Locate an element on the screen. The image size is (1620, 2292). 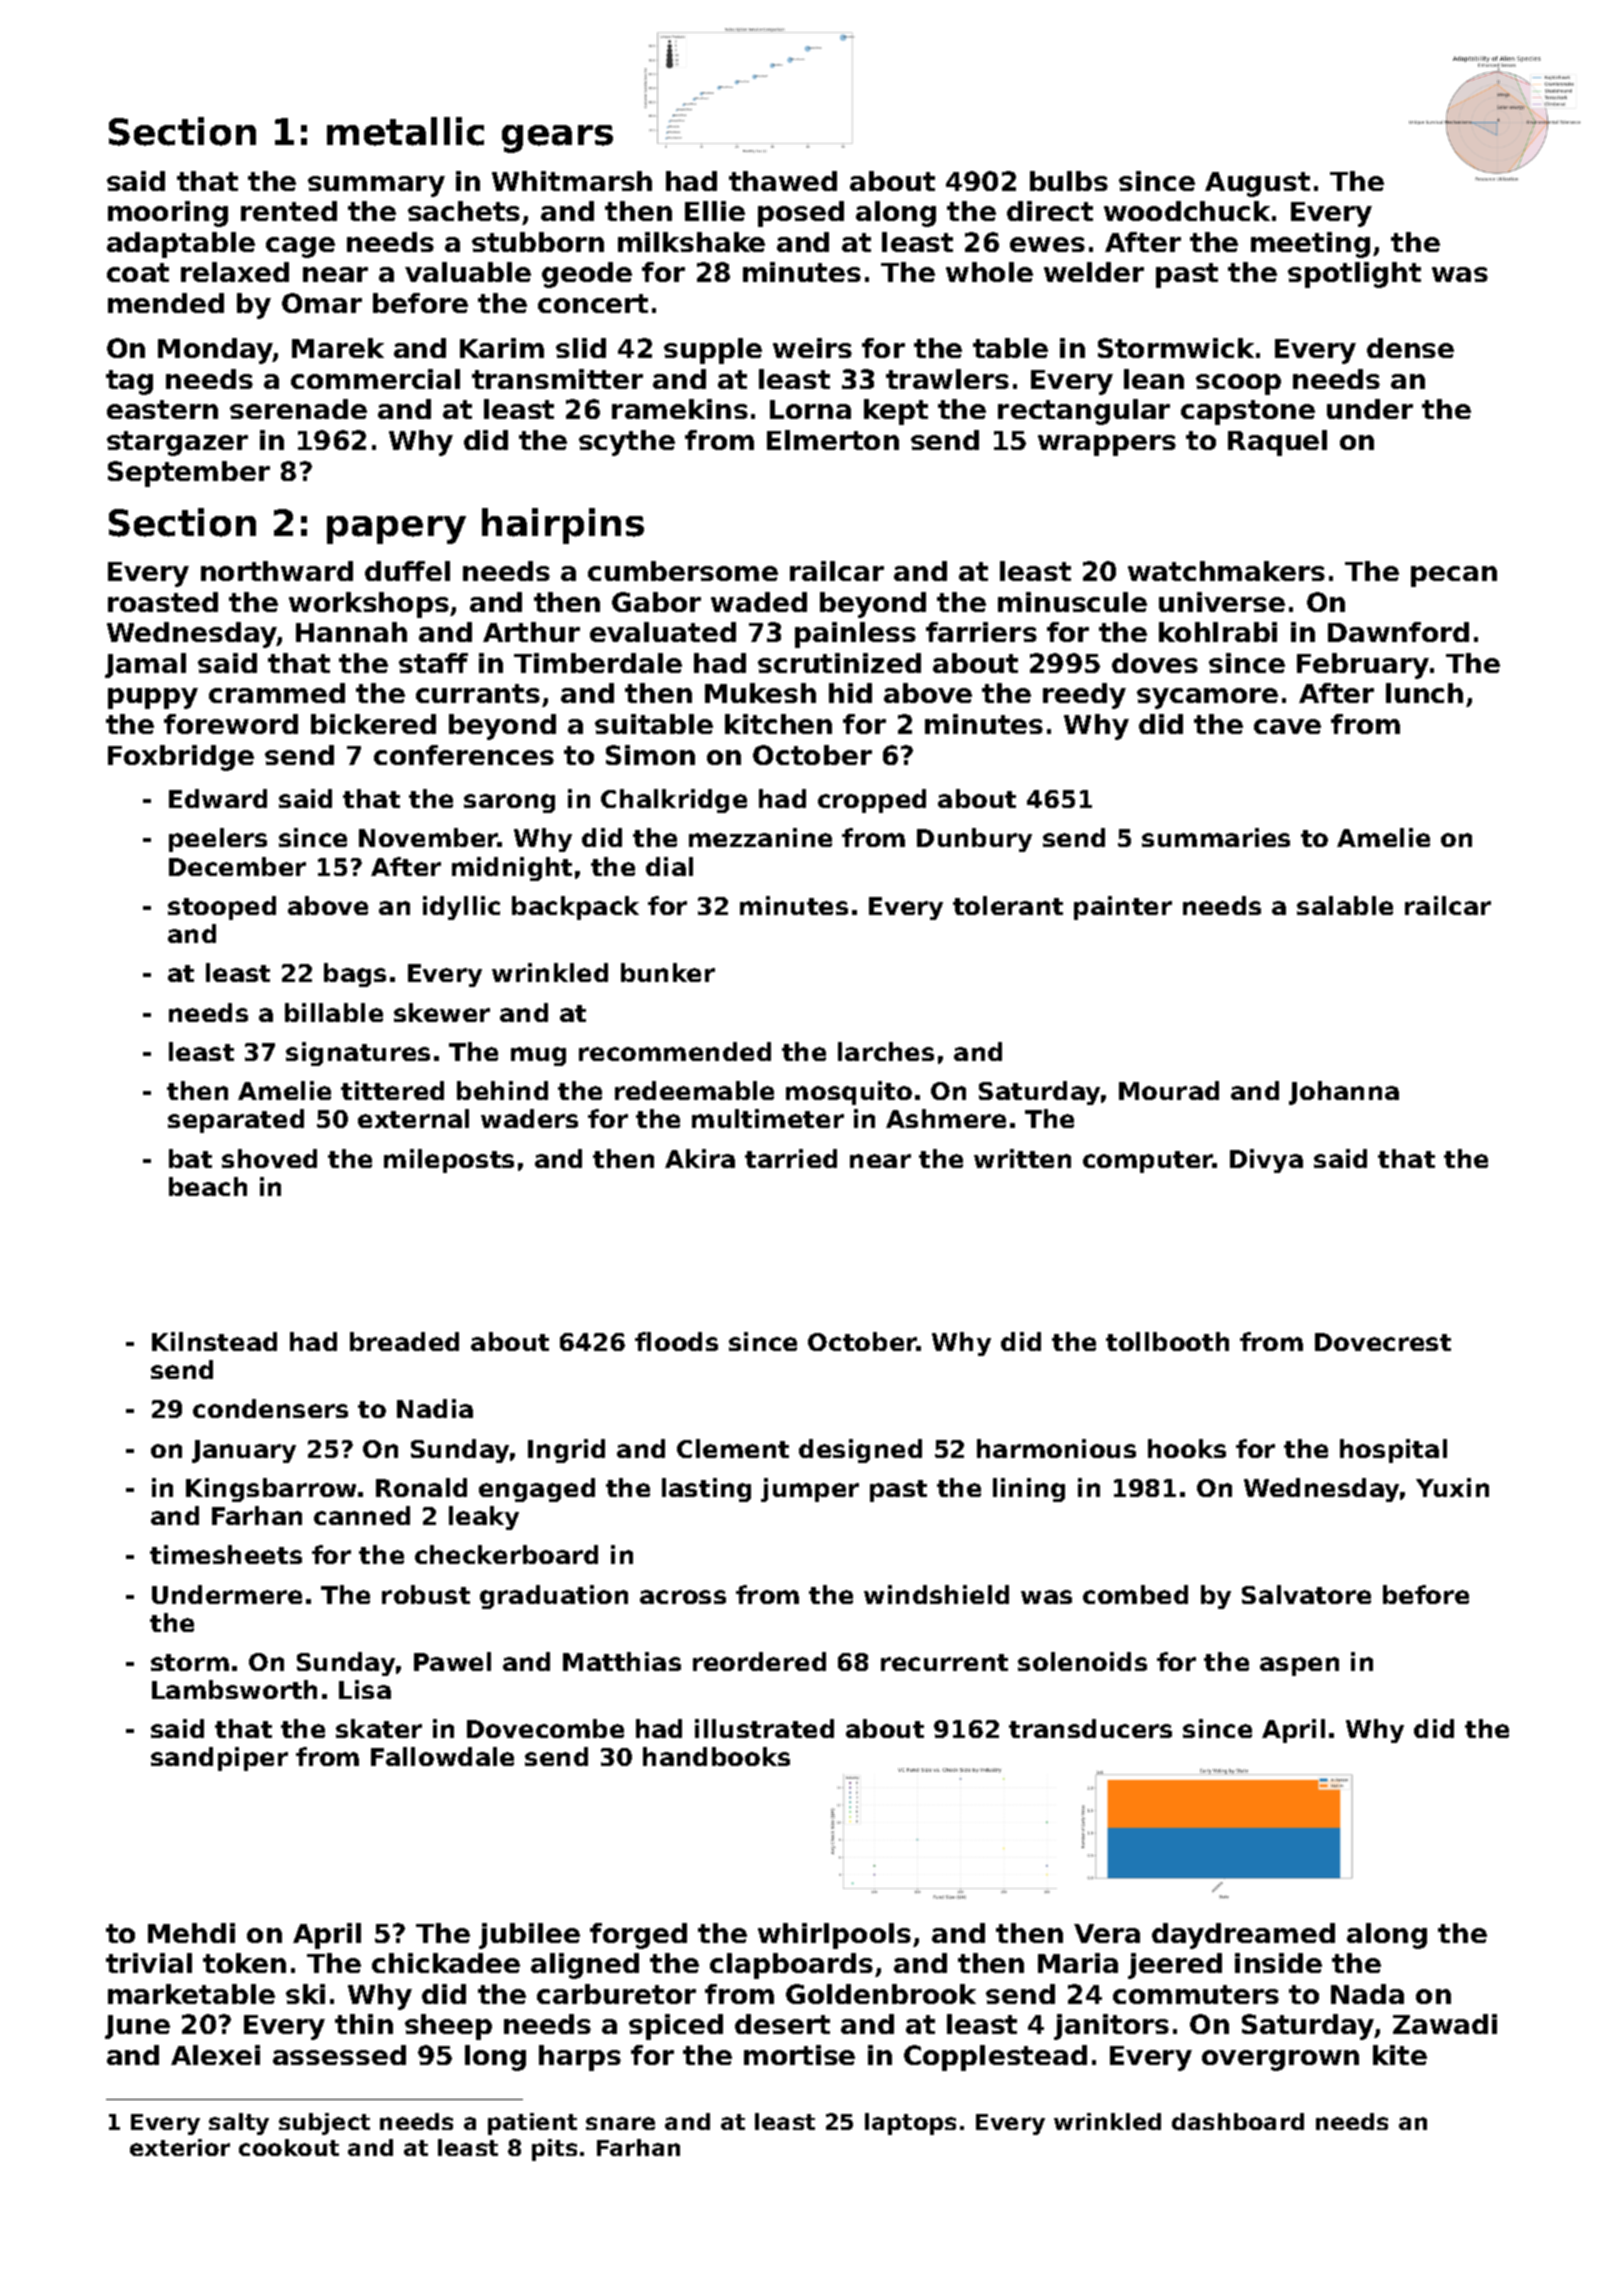
metallic is located at coordinates (405, 131).
